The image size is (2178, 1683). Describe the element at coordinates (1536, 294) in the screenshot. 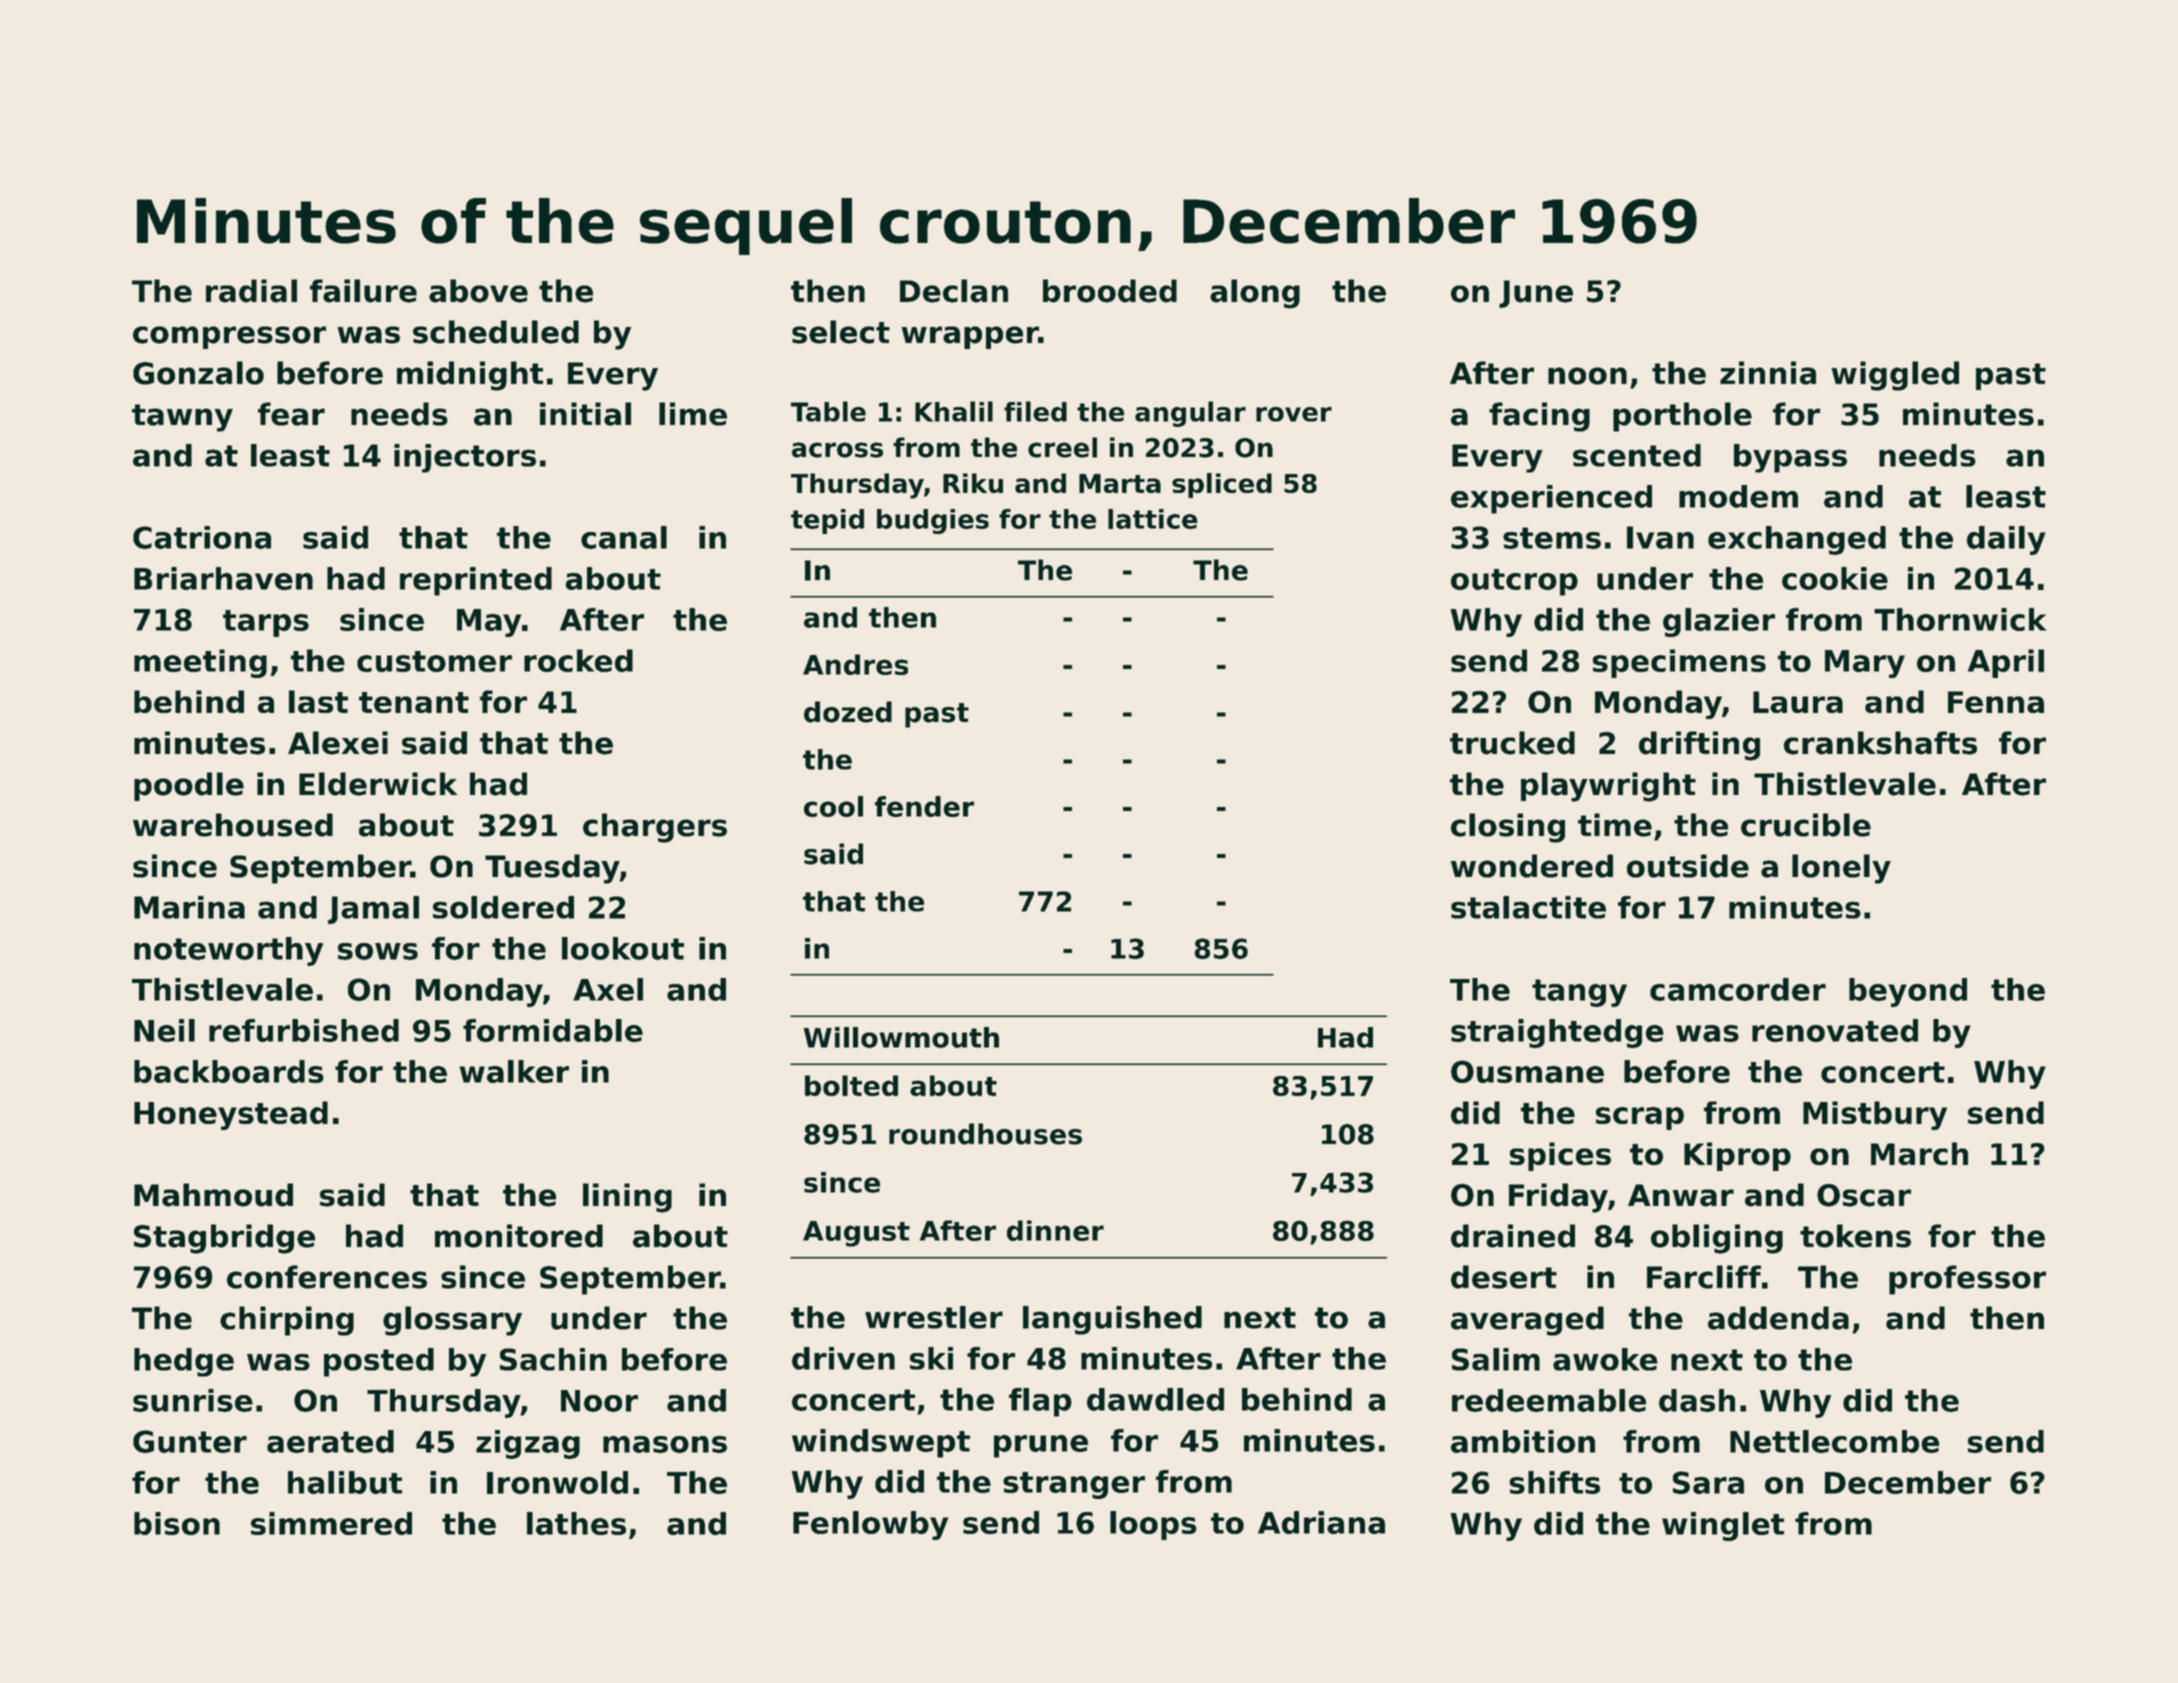

I see `June` at that location.
